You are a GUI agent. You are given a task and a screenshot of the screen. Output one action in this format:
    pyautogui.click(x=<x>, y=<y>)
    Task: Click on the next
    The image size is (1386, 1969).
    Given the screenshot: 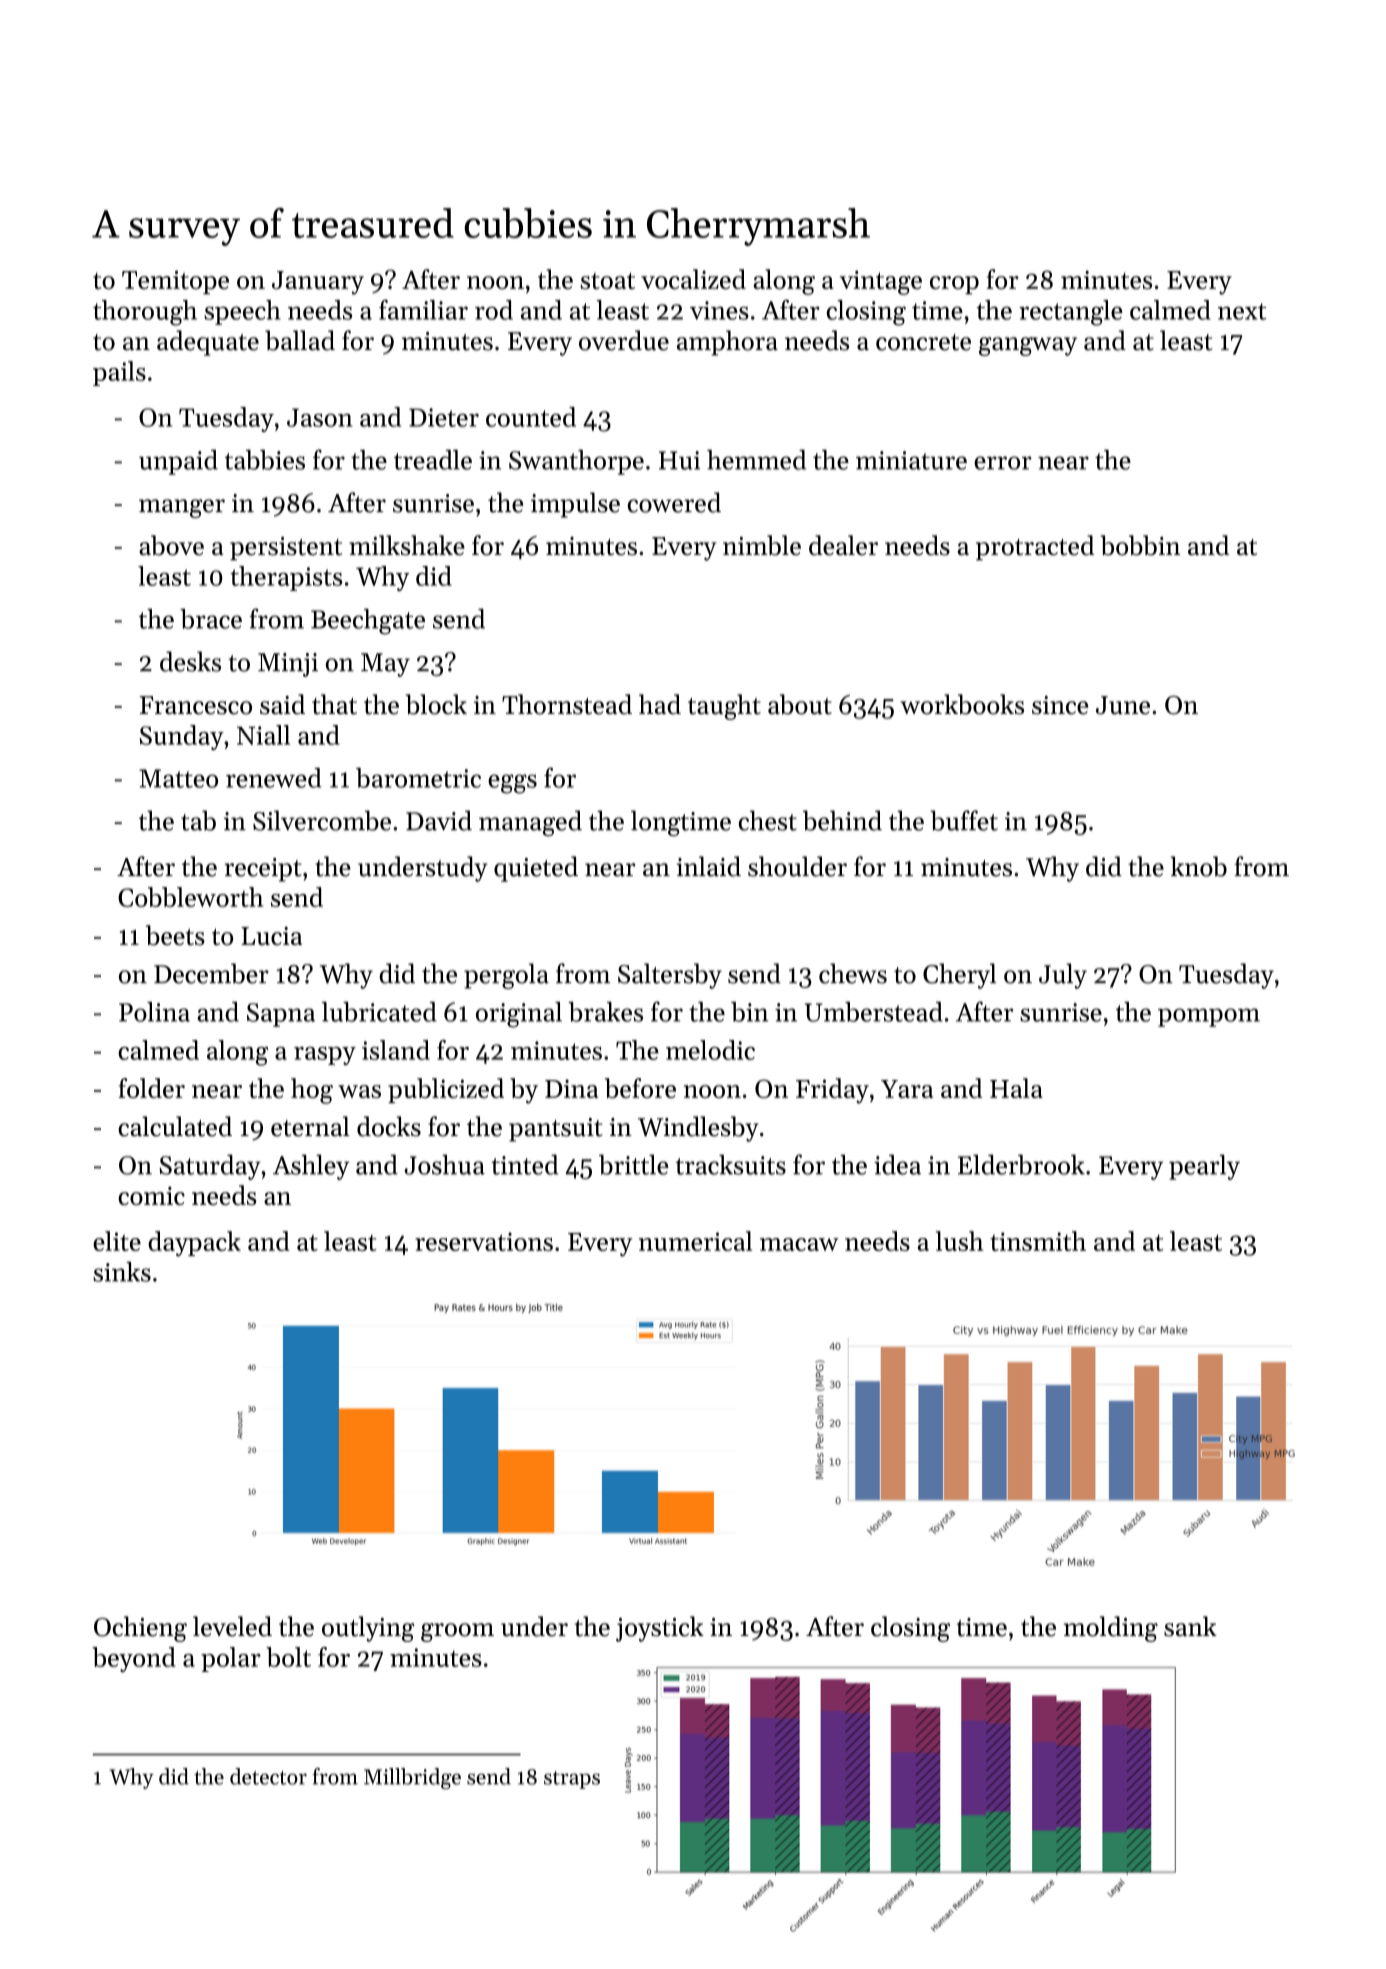 What is the action you would take?
    pyautogui.click(x=1242, y=311)
